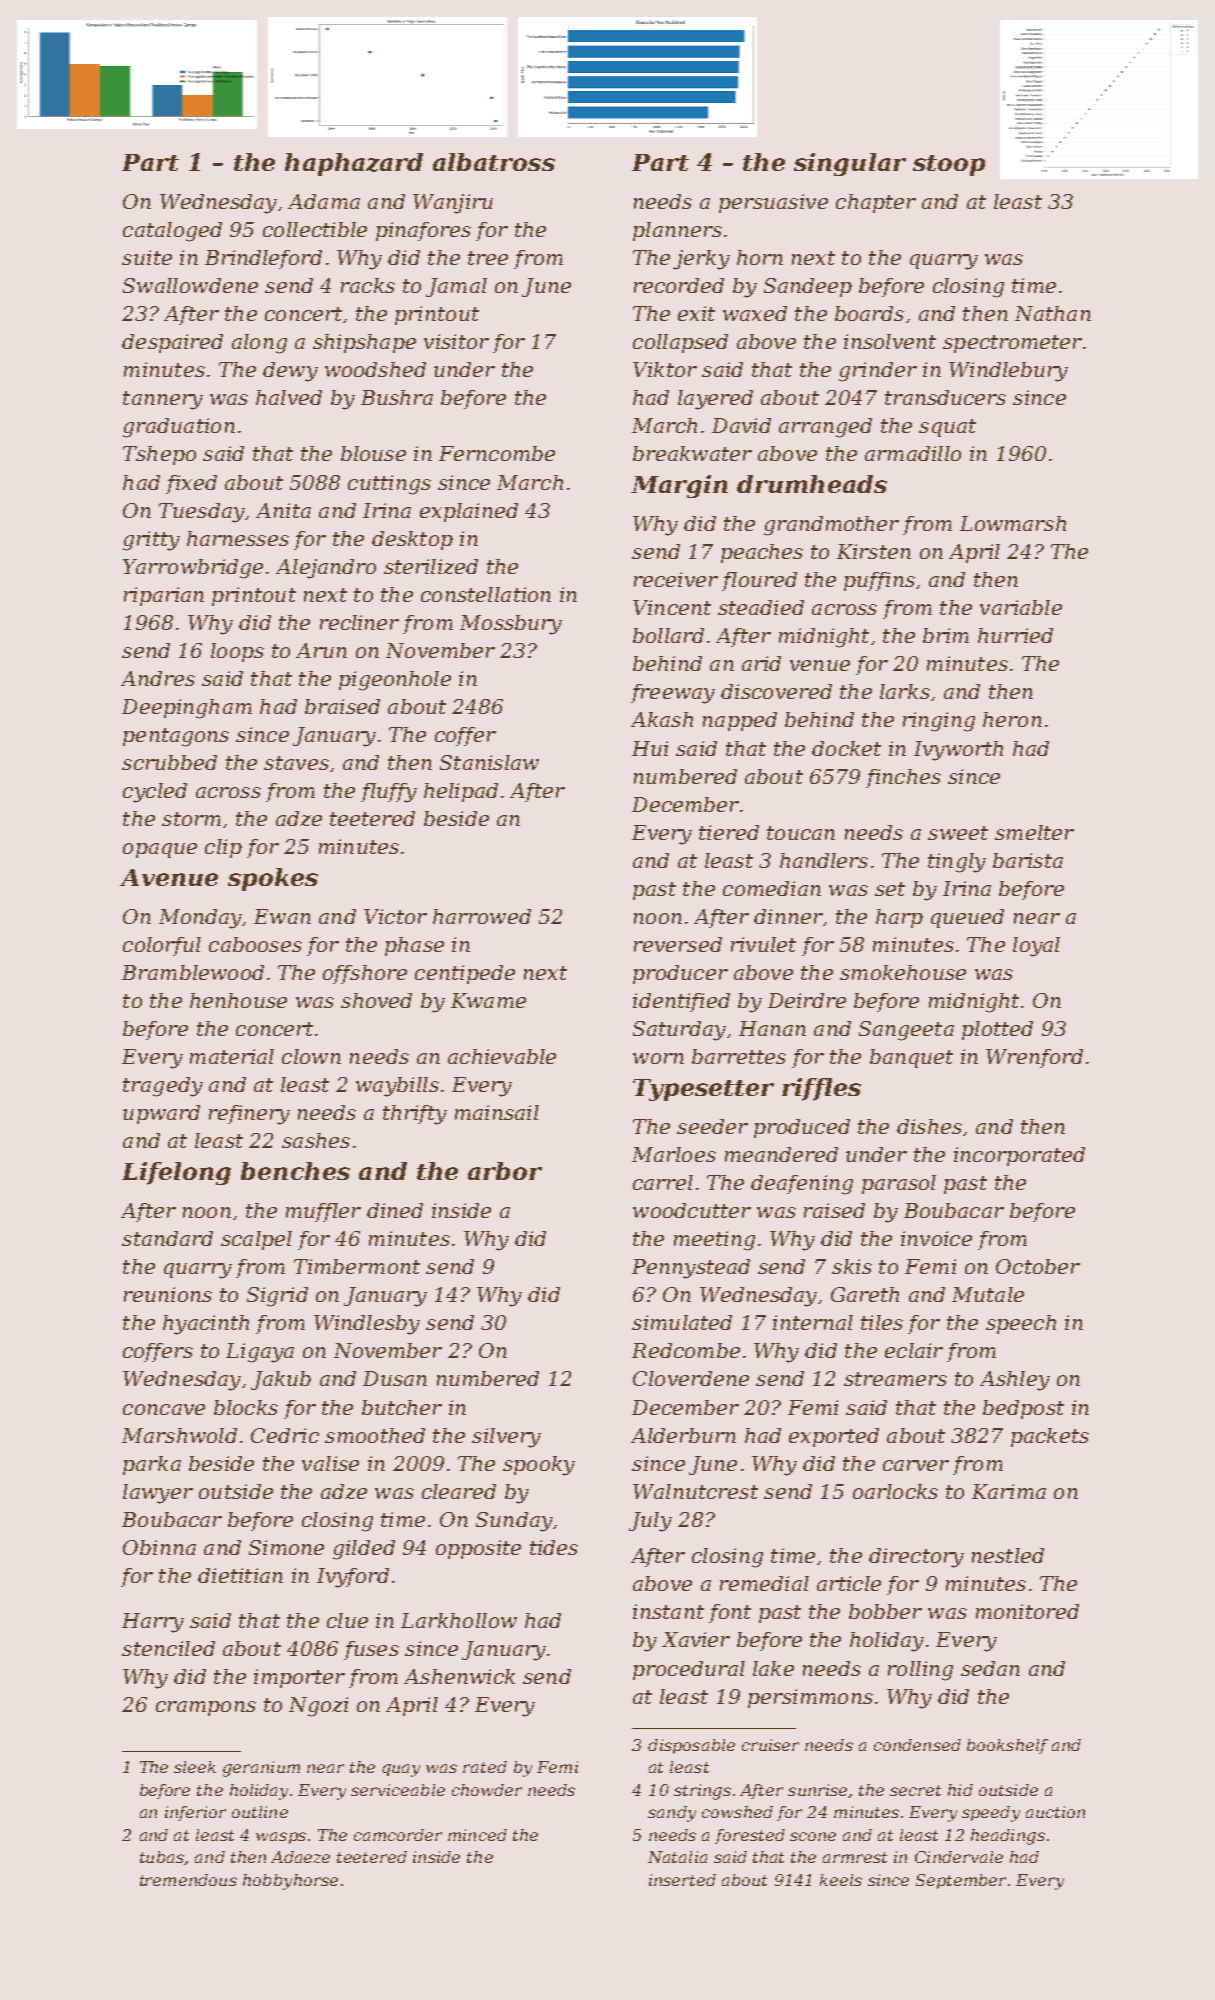 This screenshot has height=2000, width=1215. I want to click on silvery, so click(506, 1438).
